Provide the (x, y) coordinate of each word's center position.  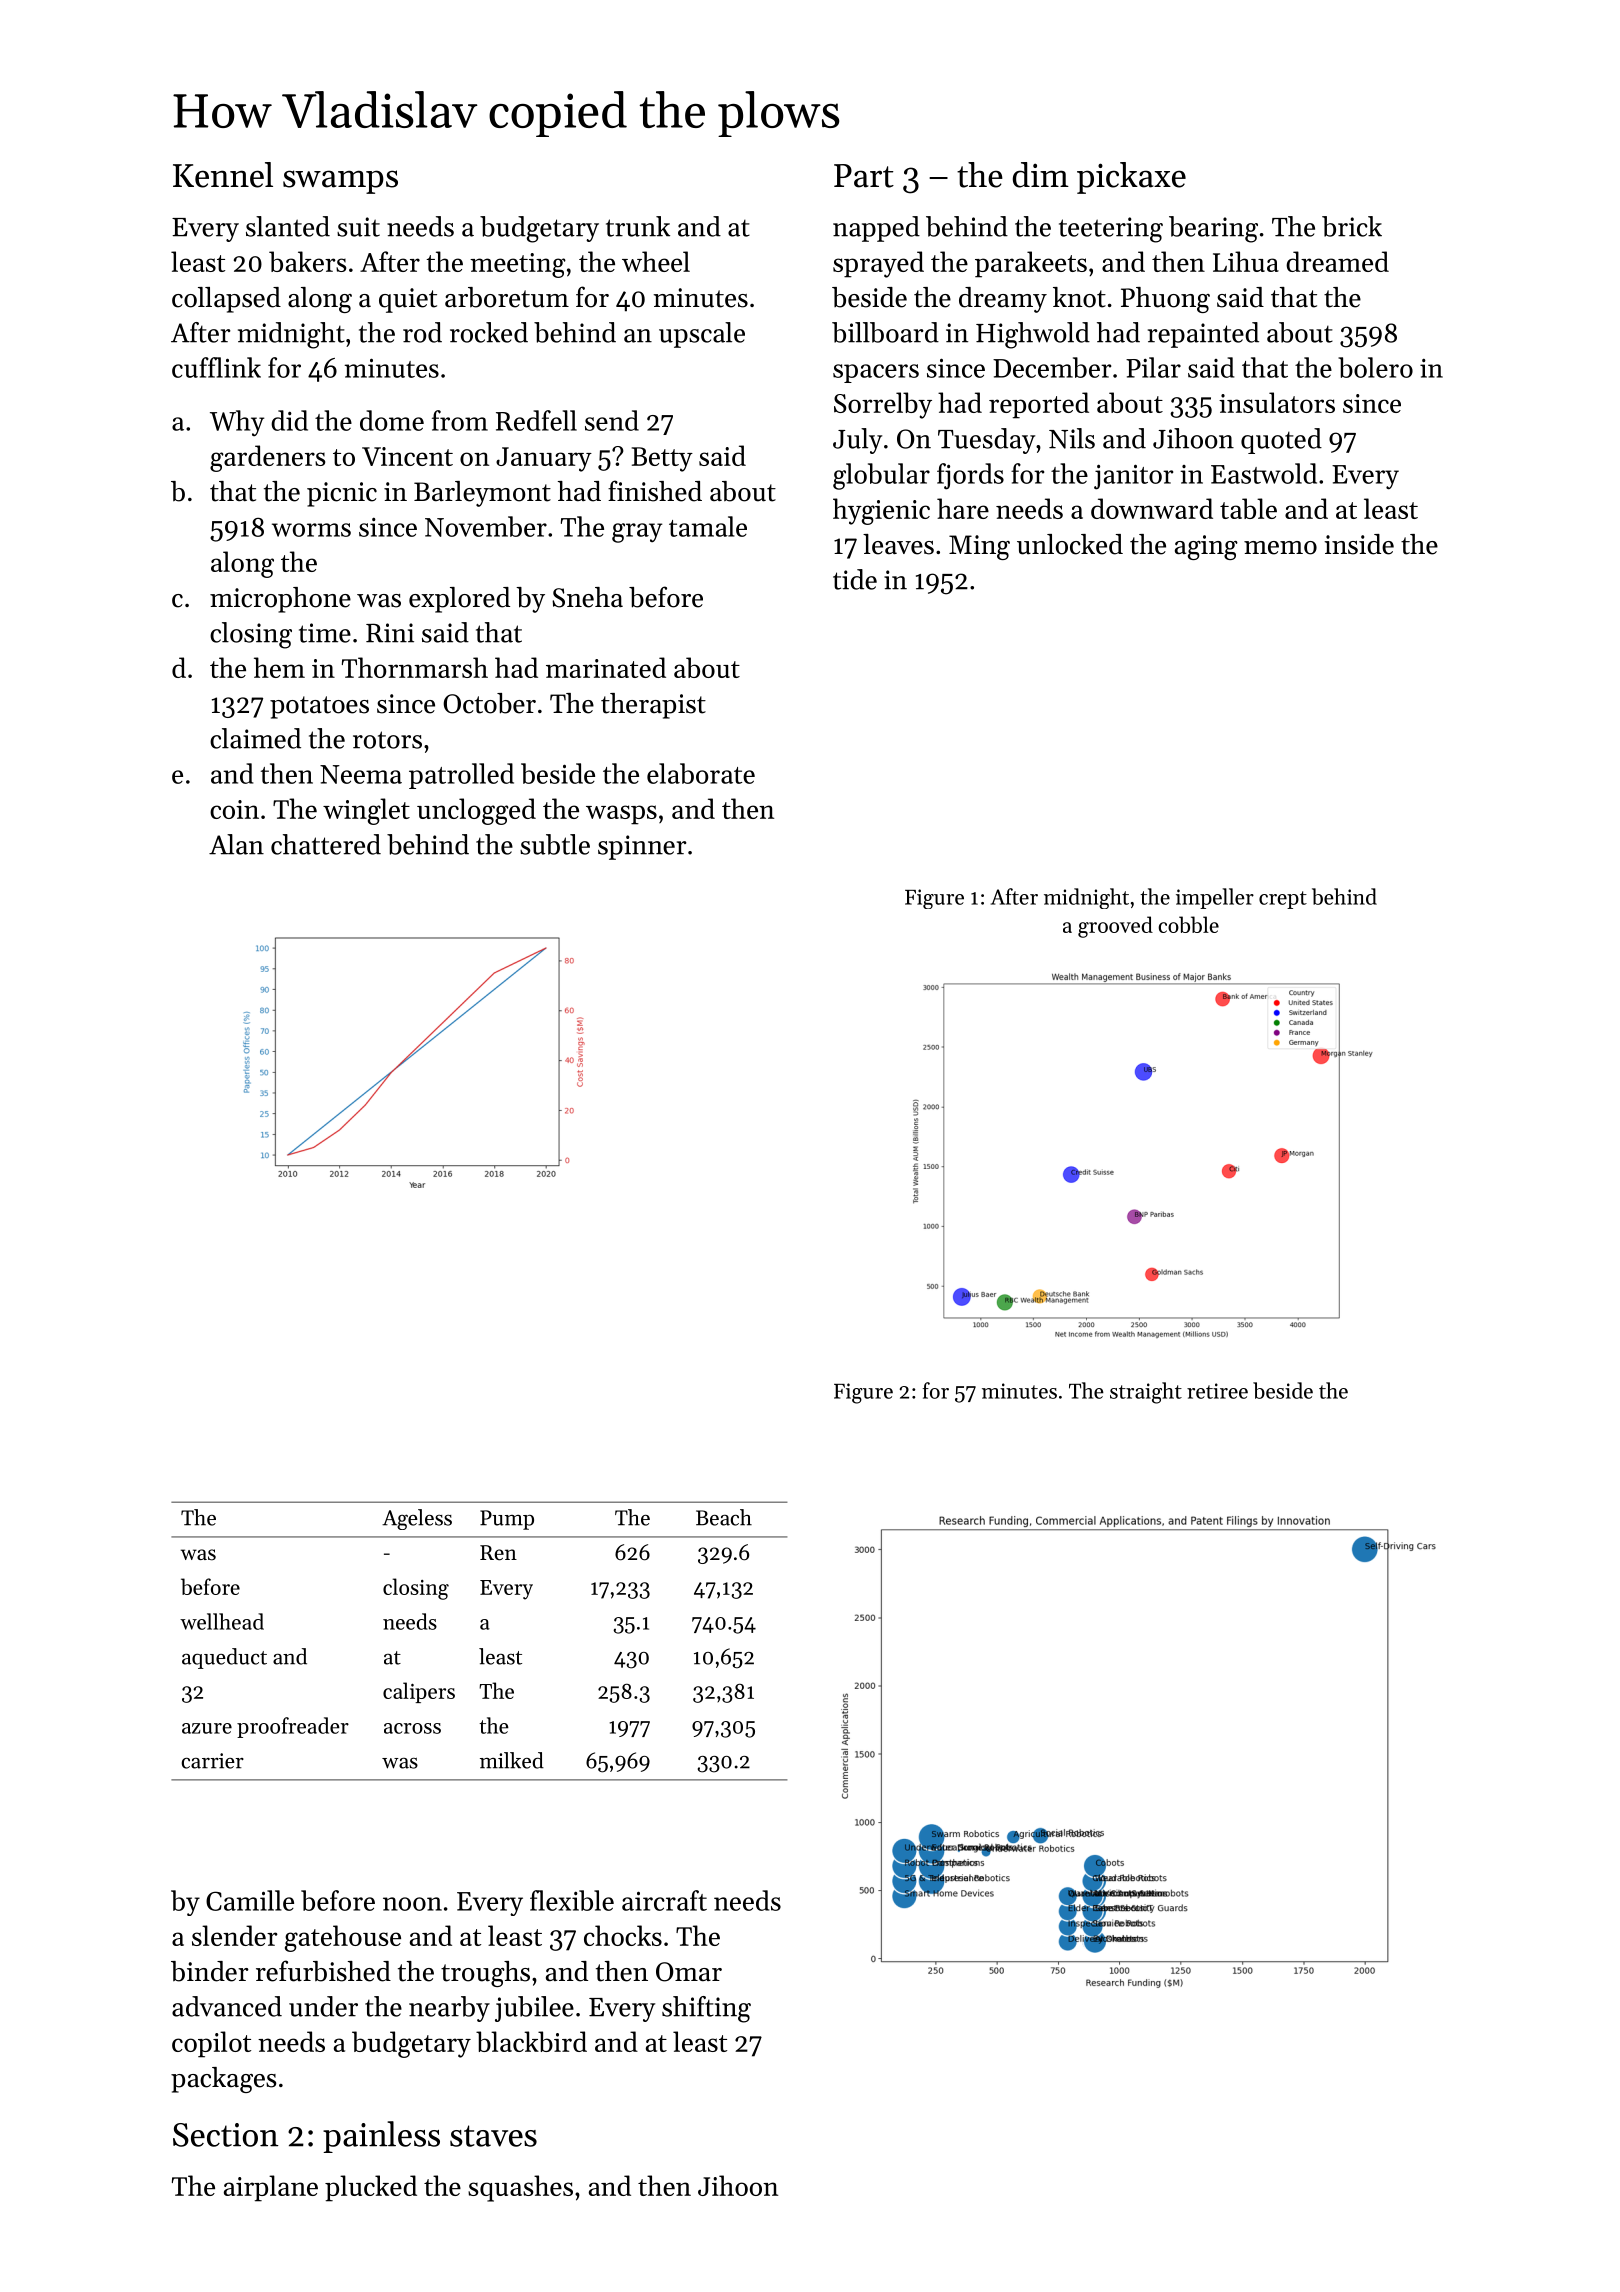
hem (279, 667)
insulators (1277, 402)
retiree (1217, 1391)
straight (1146, 1393)
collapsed (226, 300)
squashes (520, 2188)
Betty (662, 459)
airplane (271, 2188)
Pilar (1153, 367)
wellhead (222, 1621)
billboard (885, 332)
